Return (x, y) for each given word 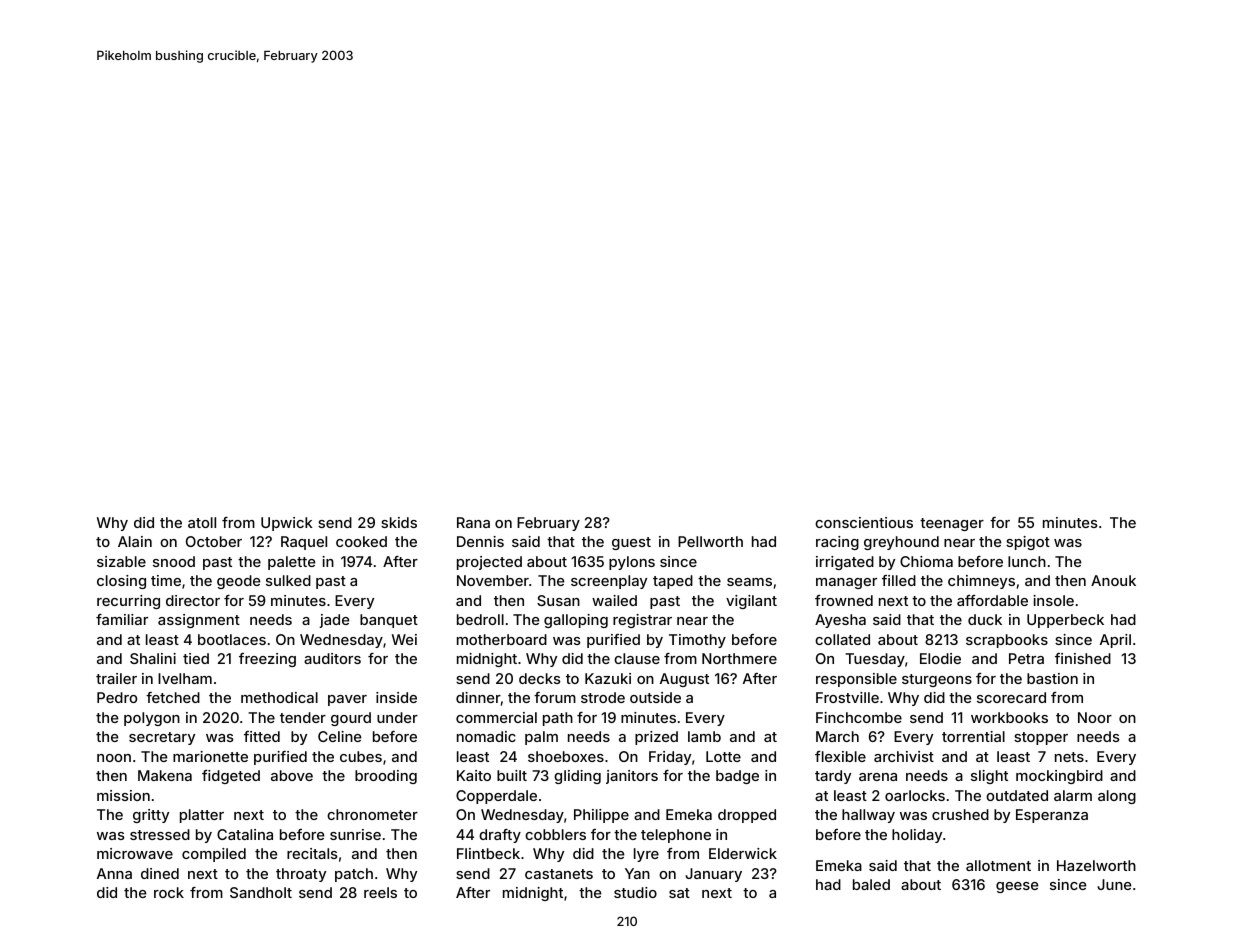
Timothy (697, 641)
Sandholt (261, 892)
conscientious (864, 522)
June (1114, 884)
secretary (162, 738)
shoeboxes (566, 756)
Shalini (153, 658)
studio (635, 892)
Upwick (287, 524)
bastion (1052, 678)
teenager (952, 524)
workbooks (1009, 717)
